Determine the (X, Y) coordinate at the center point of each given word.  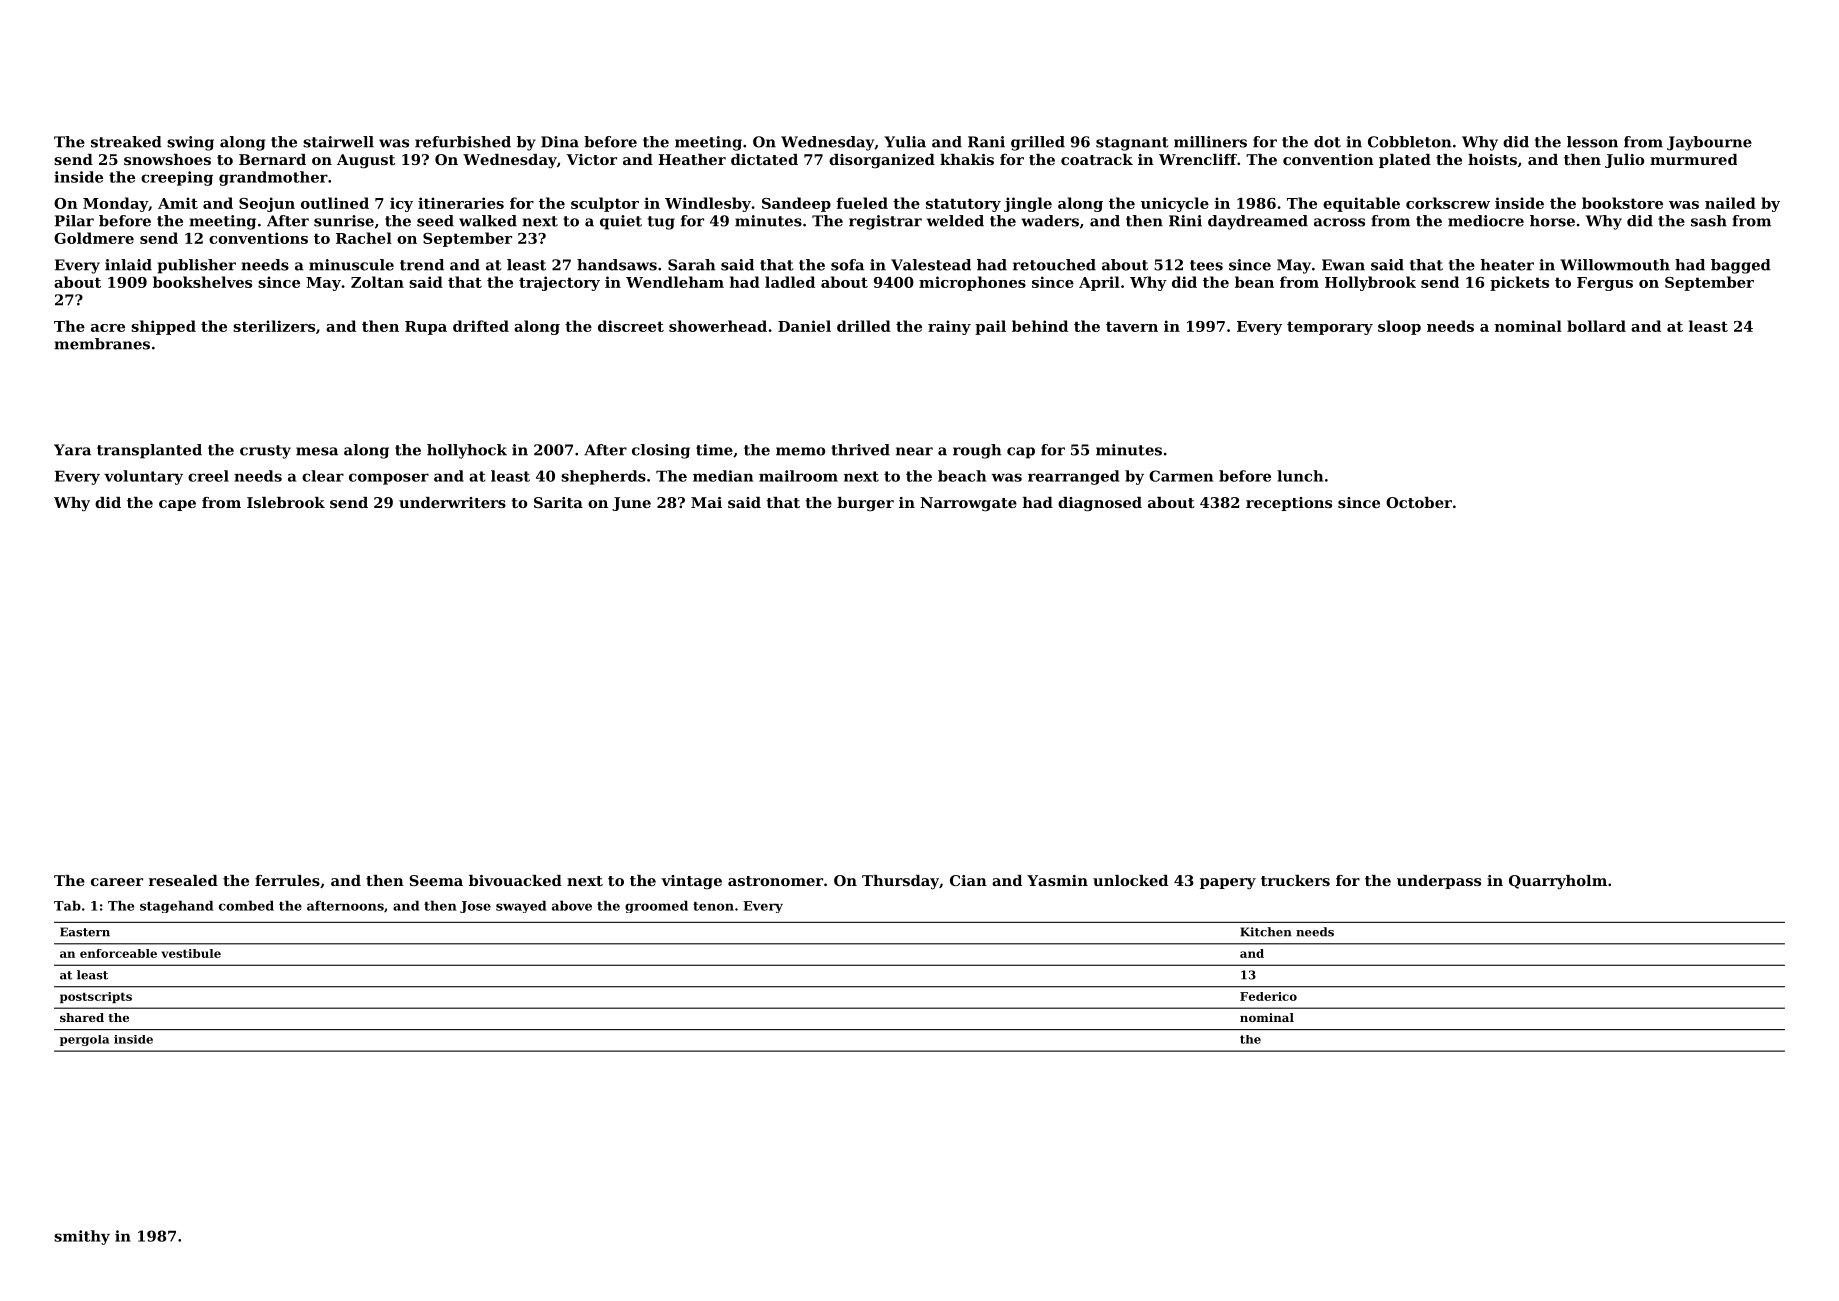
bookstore (1622, 203)
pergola (84, 1040)
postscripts (96, 997)
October (1419, 502)
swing (190, 143)
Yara (72, 450)
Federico (1268, 996)
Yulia (905, 142)
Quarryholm (1558, 882)
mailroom (798, 476)
